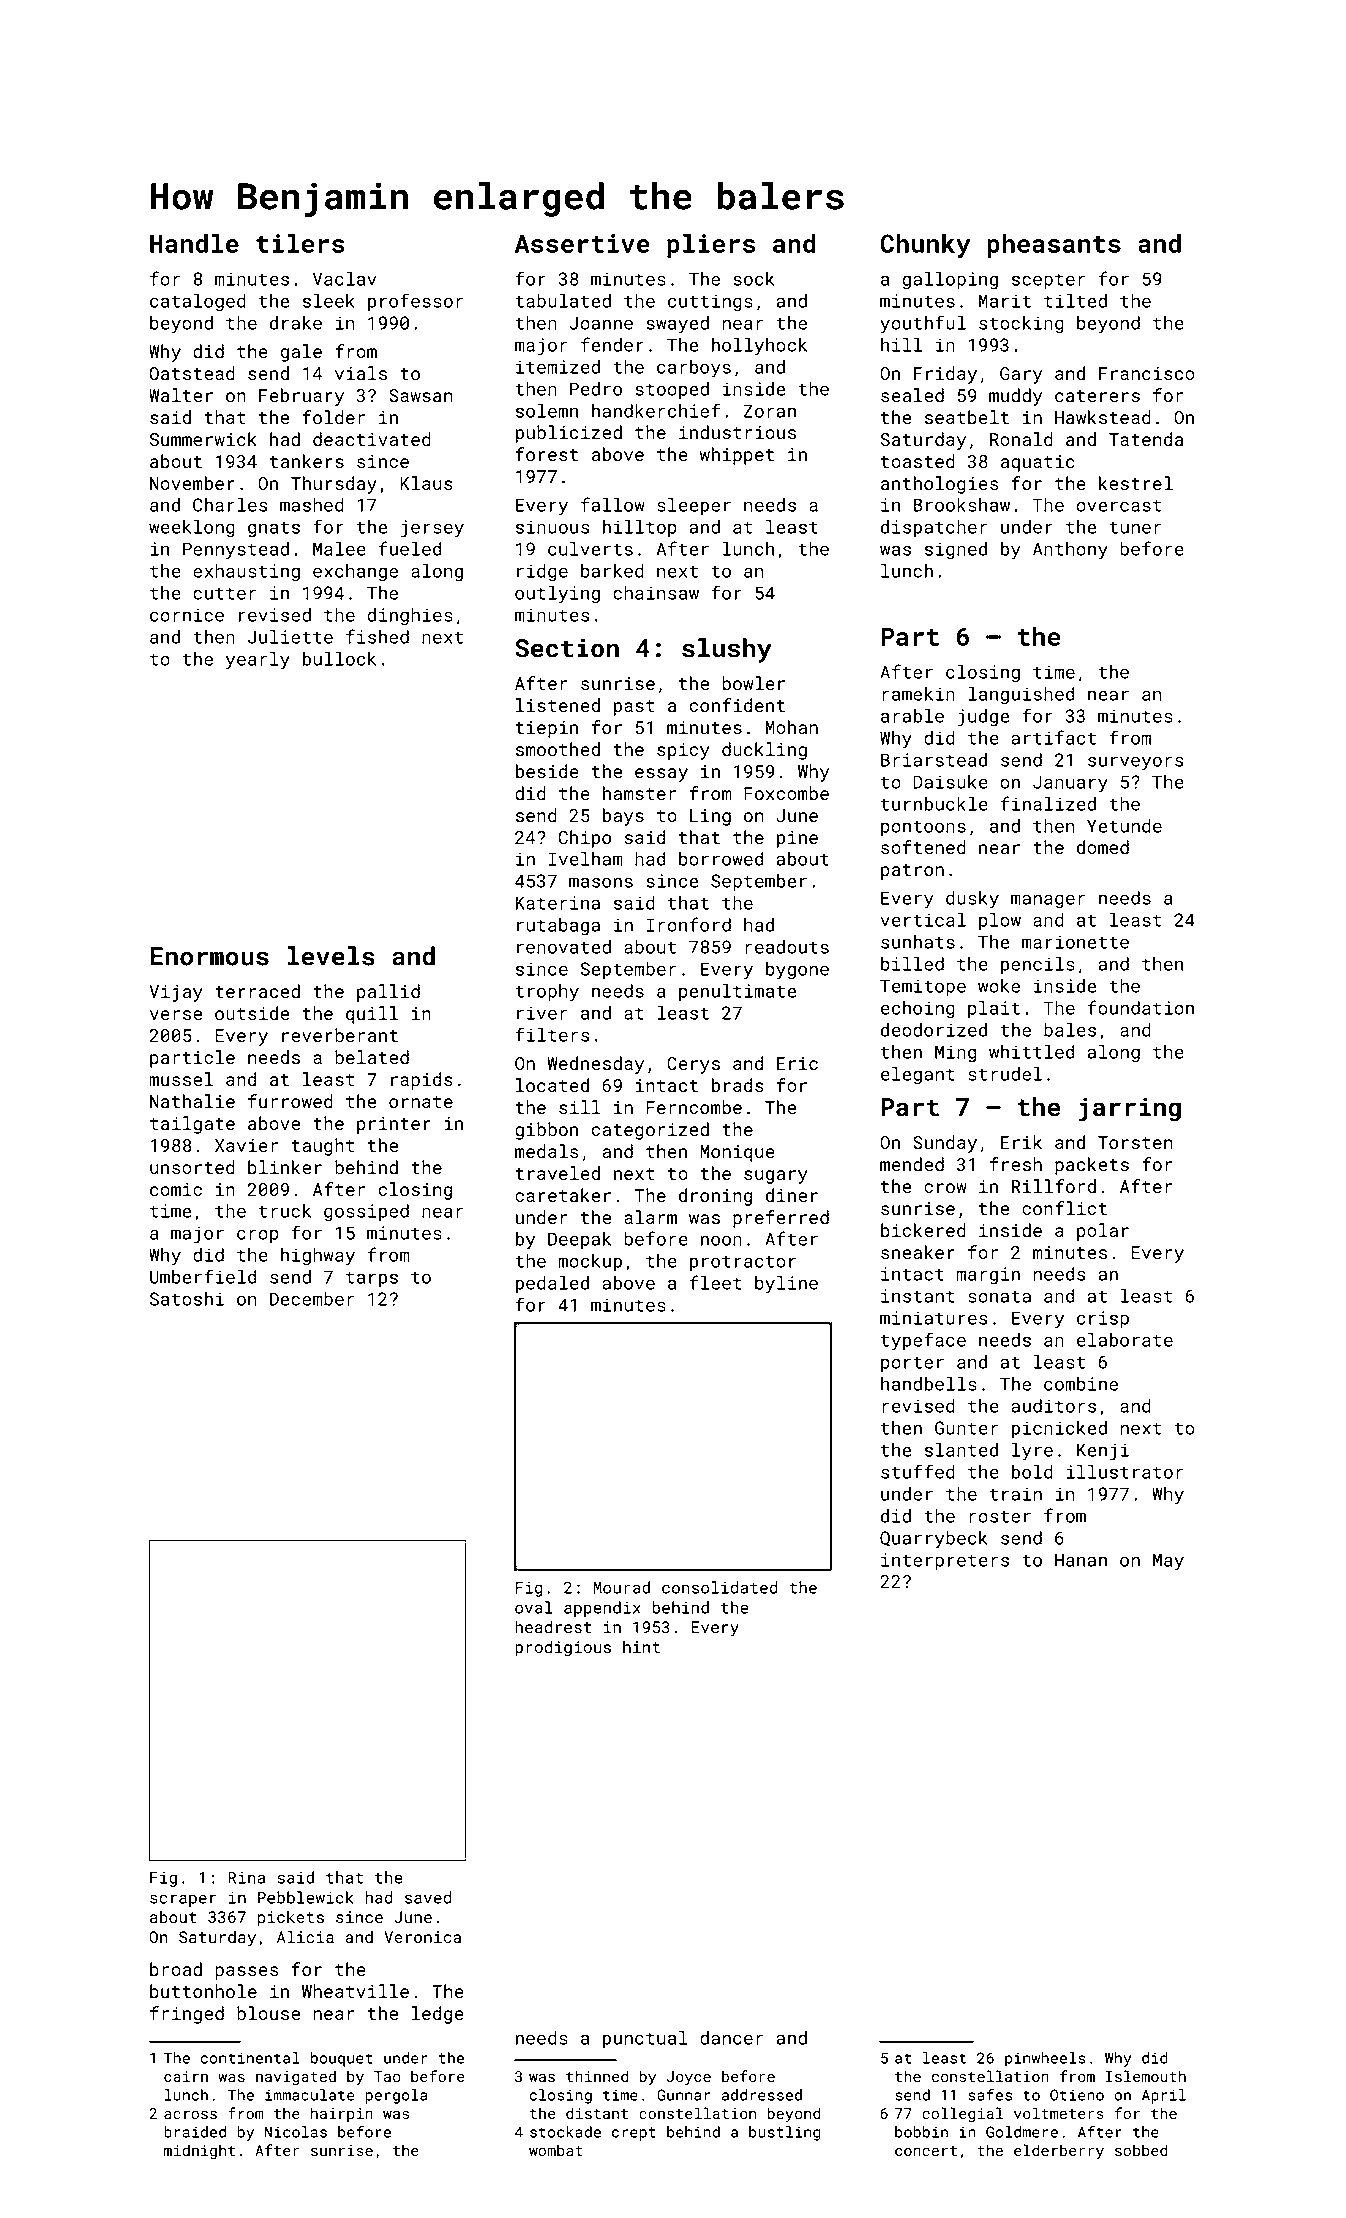  What do you see at coordinates (956, 551) in the image?
I see `signed` at bounding box center [956, 551].
